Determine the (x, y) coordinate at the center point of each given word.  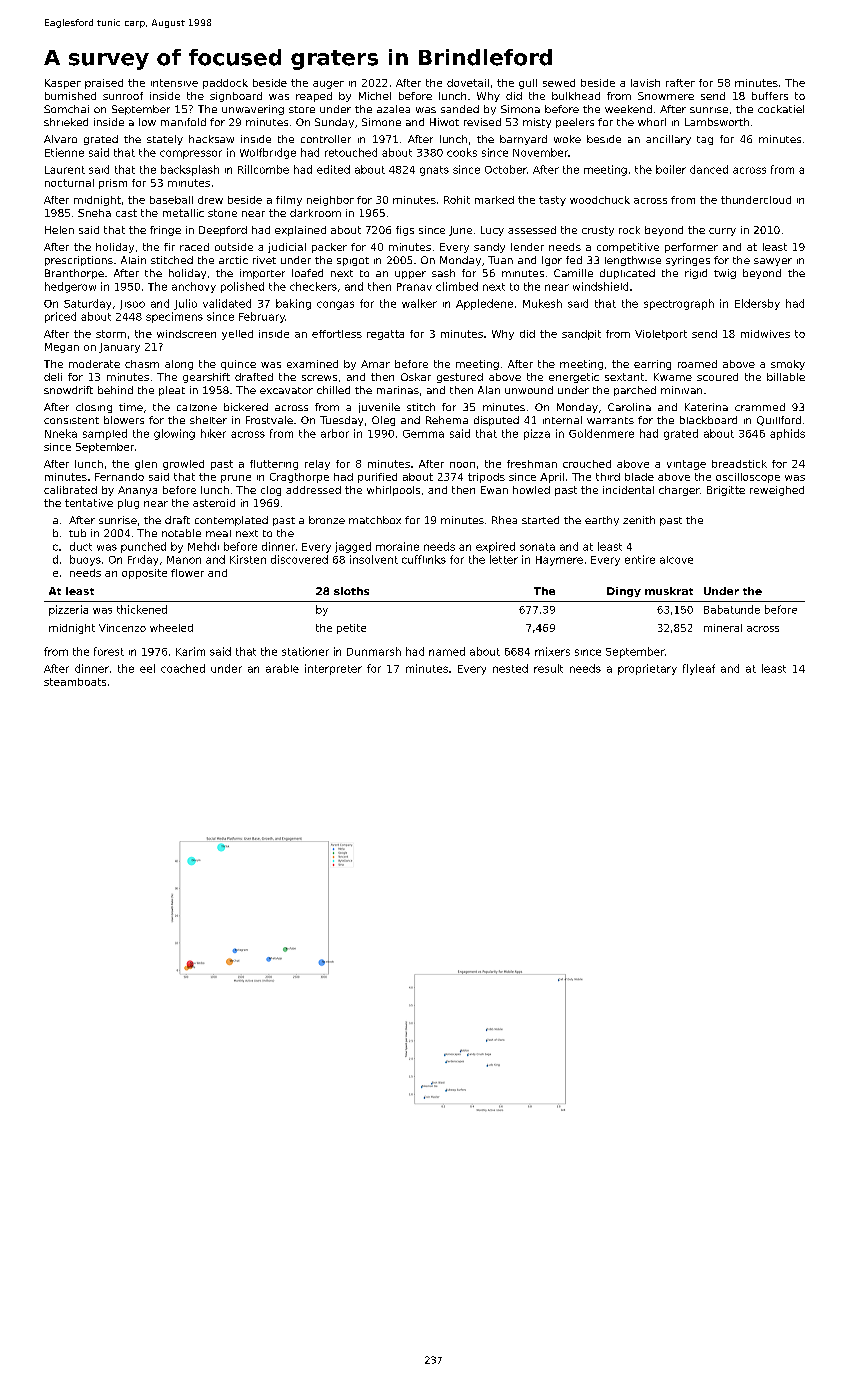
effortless (337, 334)
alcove (676, 560)
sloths (351, 591)
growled (183, 465)
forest (109, 651)
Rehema (447, 420)
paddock (225, 84)
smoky (788, 365)
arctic (233, 260)
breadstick (739, 464)
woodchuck (600, 200)
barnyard (523, 140)
